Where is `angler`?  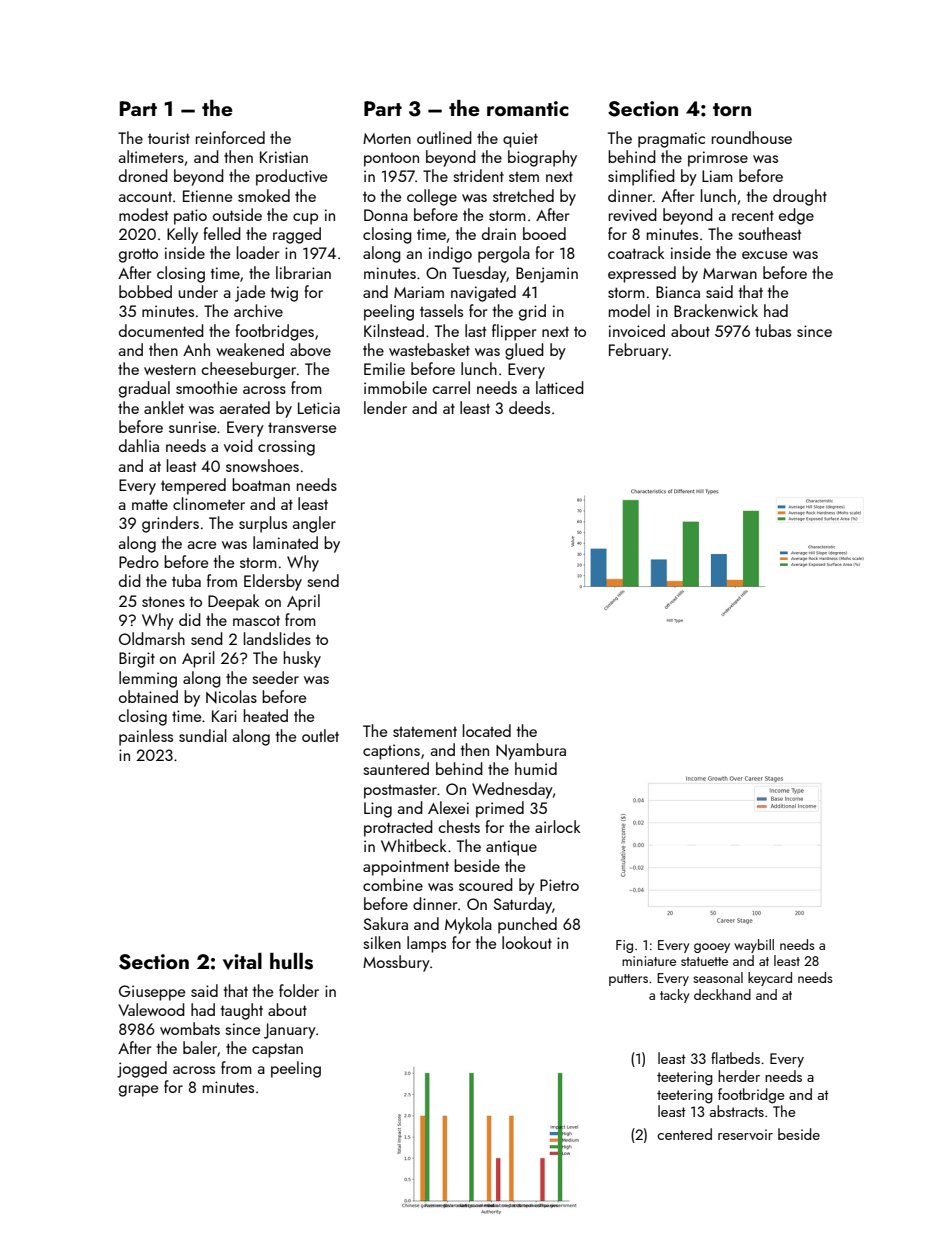
angler is located at coordinates (314, 524).
